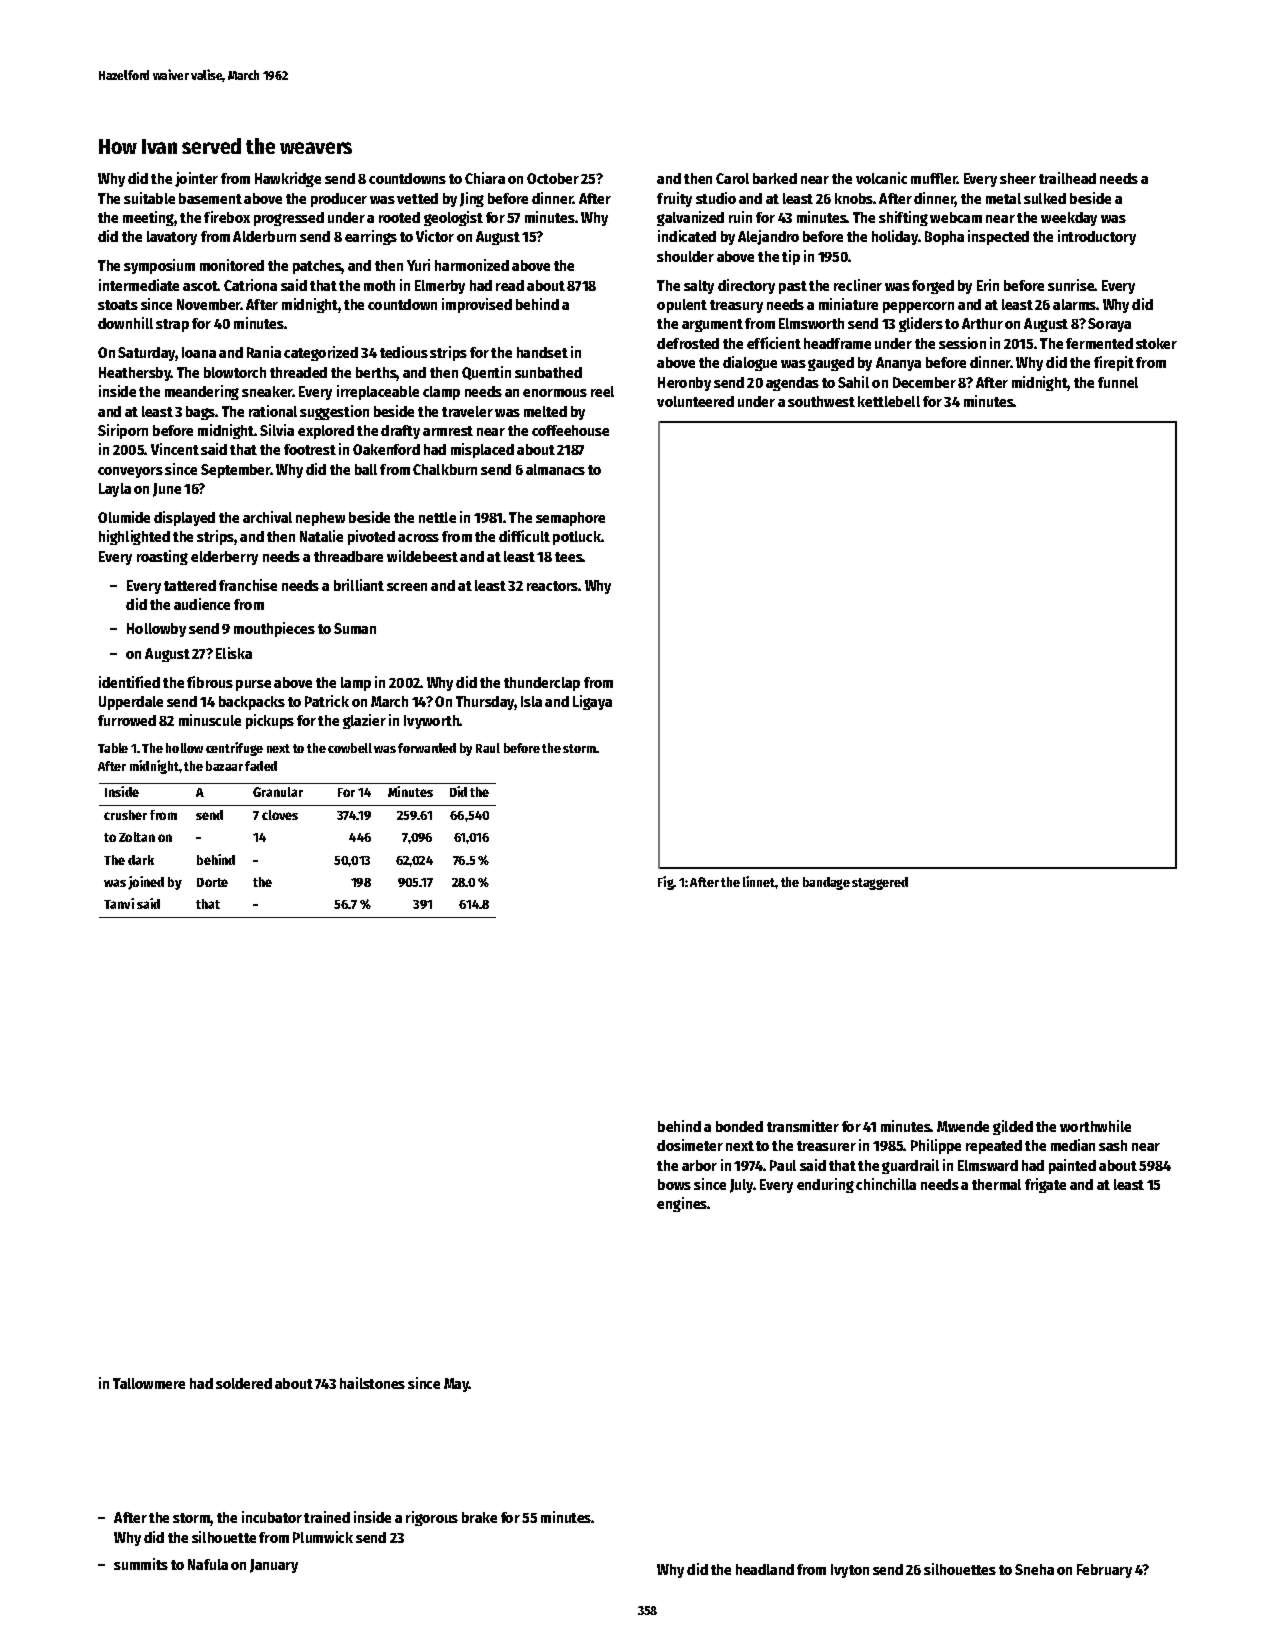 Image resolution: width=1276 pixels, height=1652 pixels. What do you see at coordinates (553, 586) in the image?
I see `reactors` at bounding box center [553, 586].
